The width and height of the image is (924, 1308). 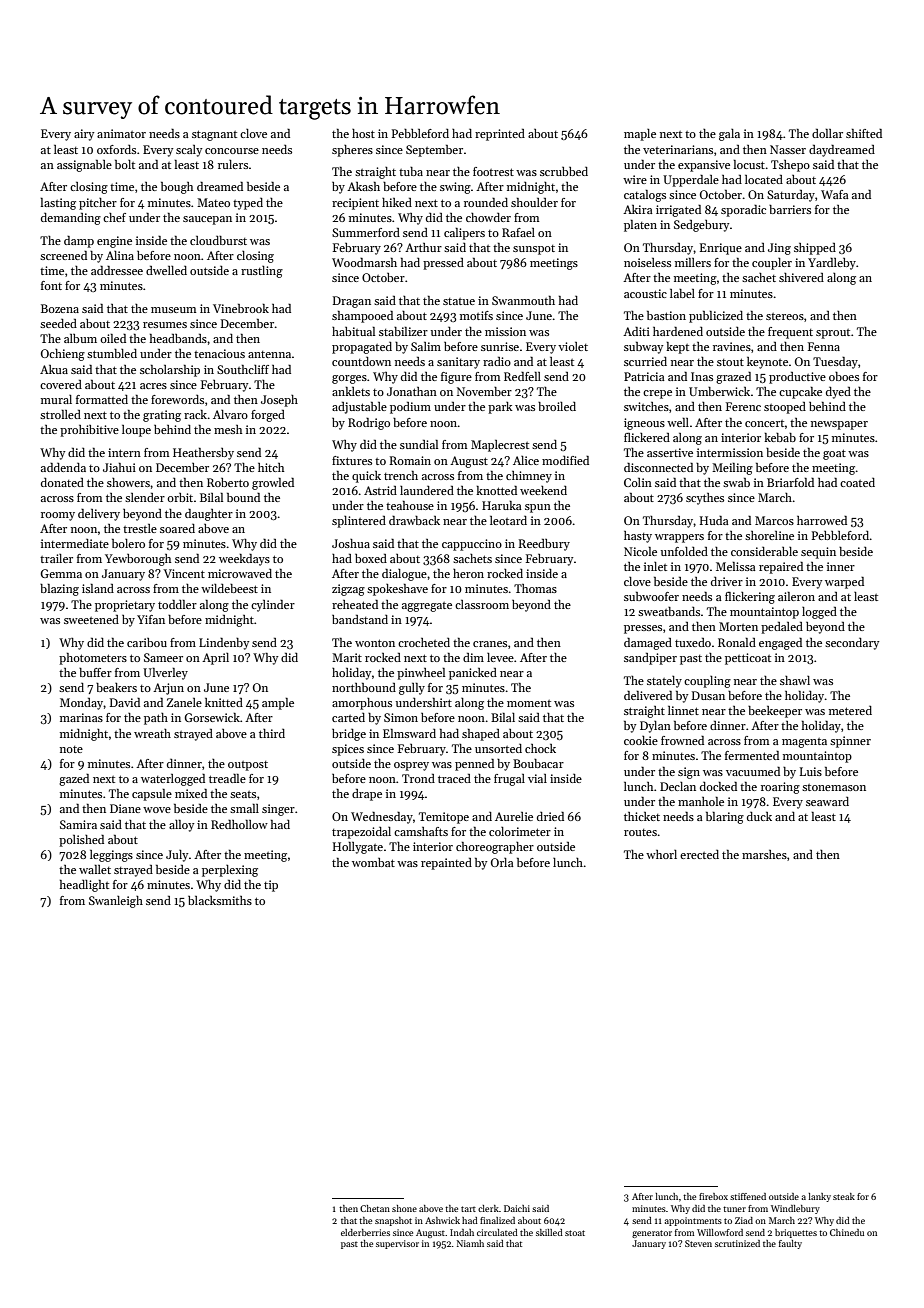 I want to click on spokeshave, so click(x=397, y=590).
